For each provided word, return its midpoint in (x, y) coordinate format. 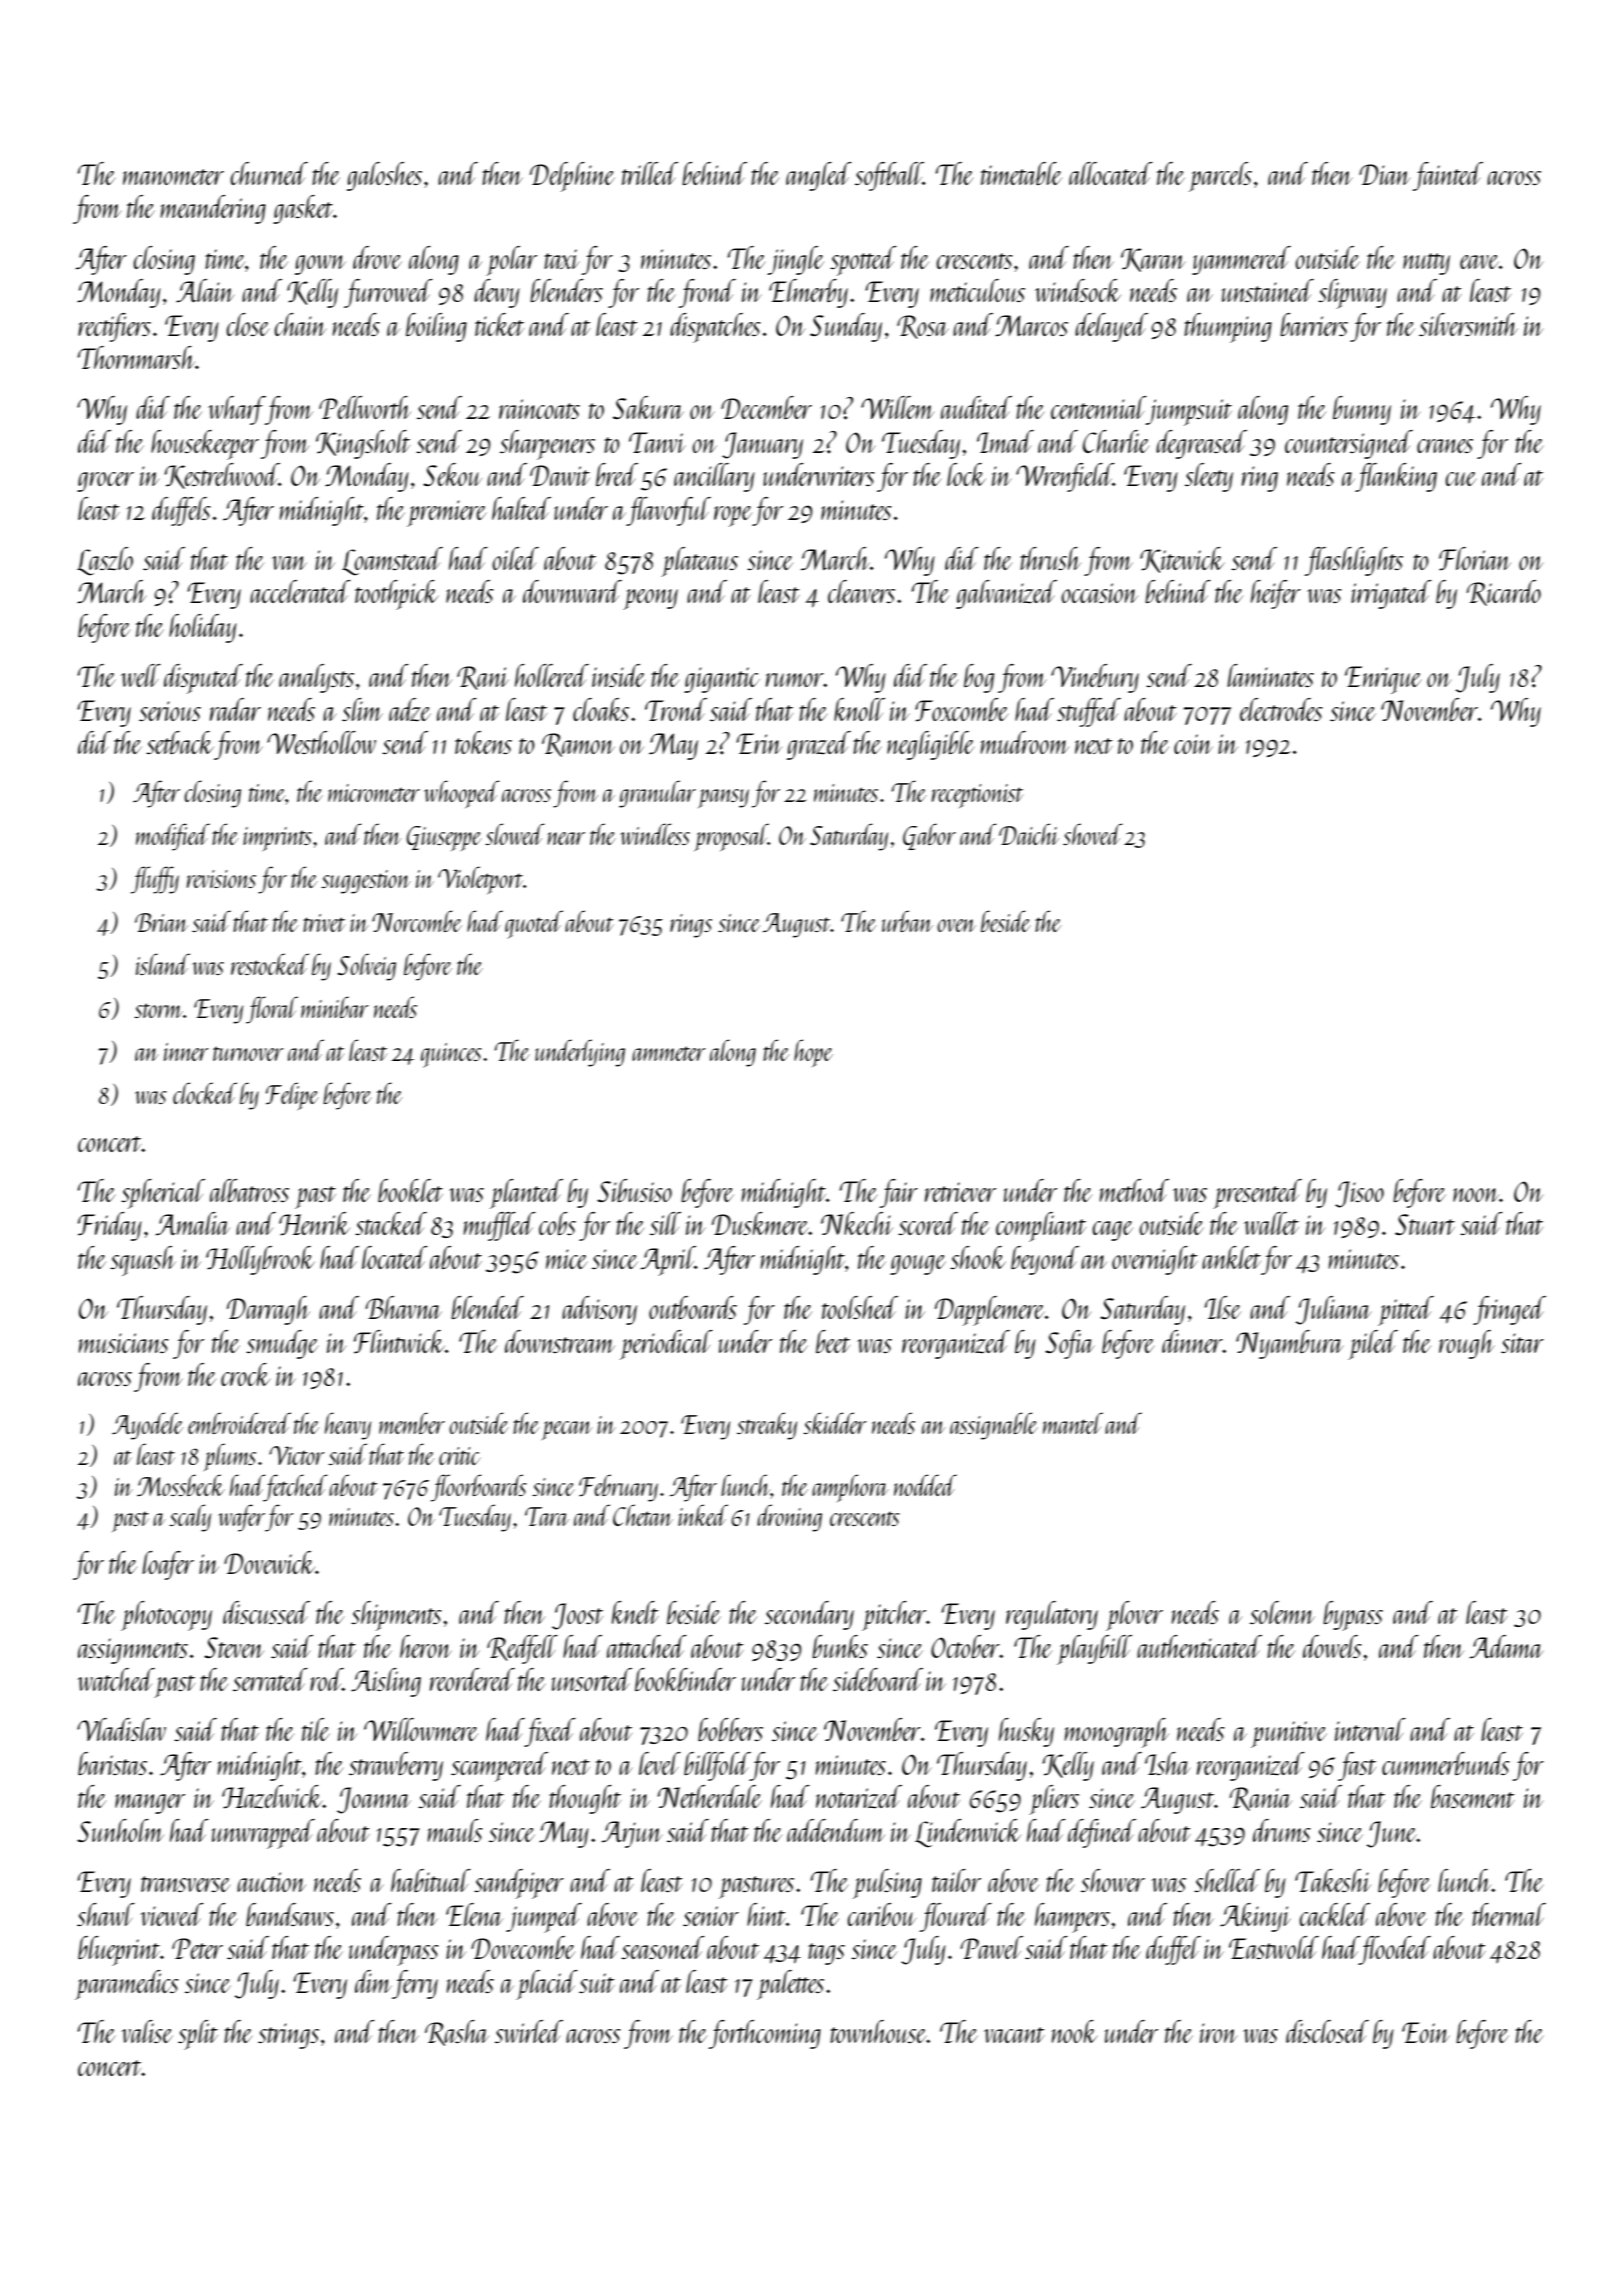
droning (789, 1518)
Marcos (1031, 325)
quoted (534, 924)
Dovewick (270, 1562)
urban (907, 921)
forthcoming (764, 2034)
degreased (1201, 444)
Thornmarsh (136, 357)
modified (173, 837)
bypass (1353, 1616)
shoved (1093, 834)
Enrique (1383, 680)
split (198, 2035)
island (163, 964)
